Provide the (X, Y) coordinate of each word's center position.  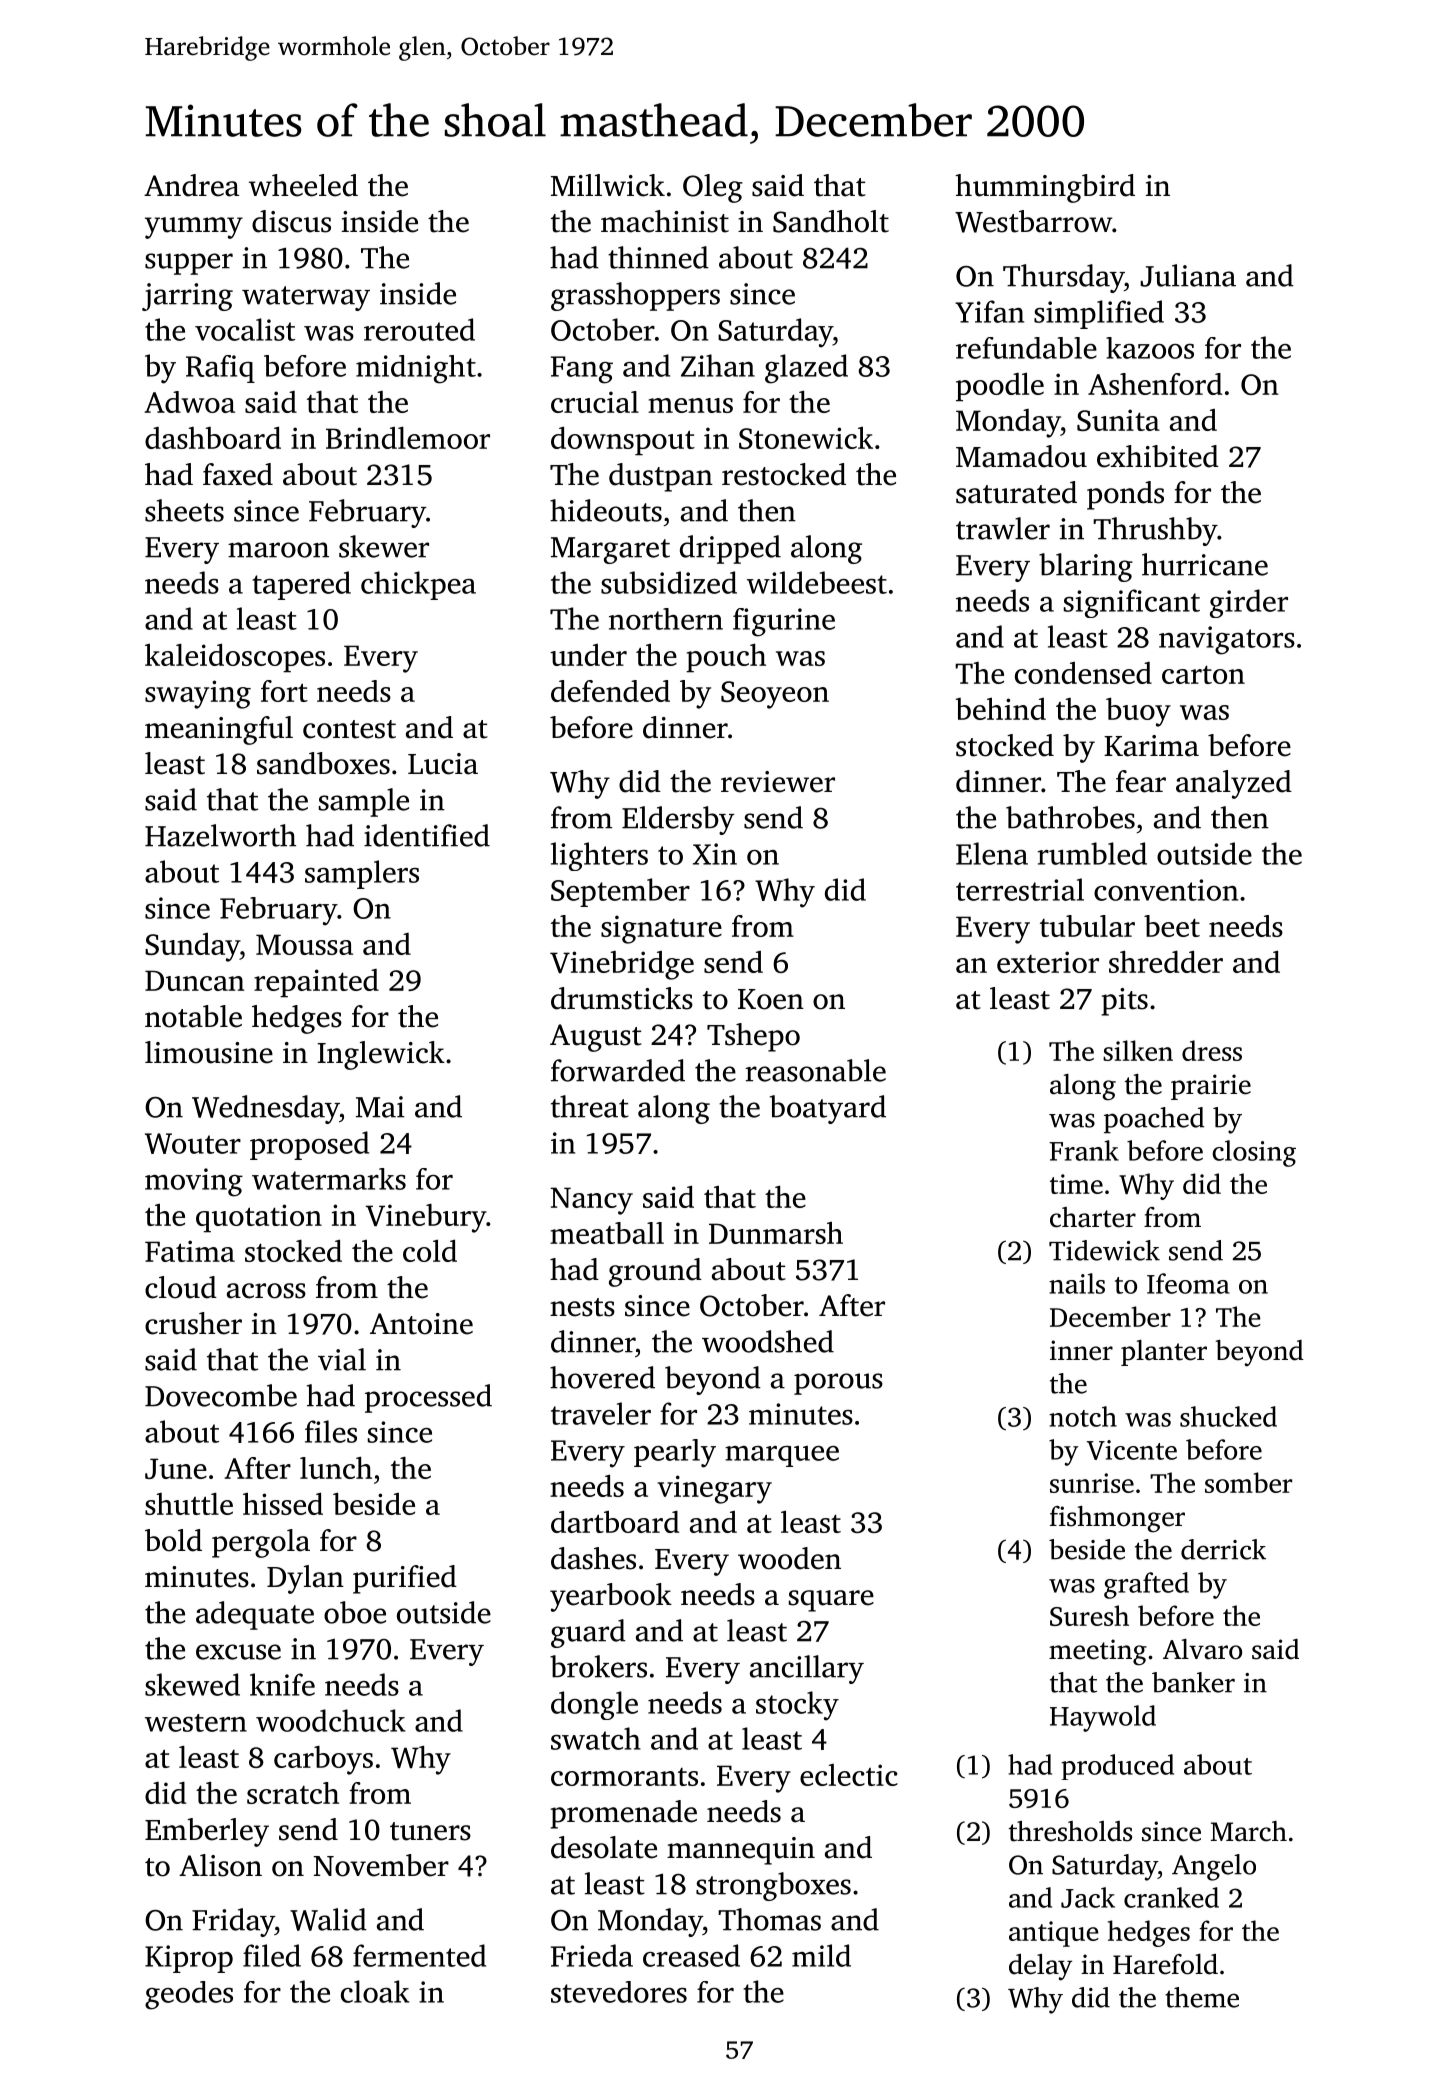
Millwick (608, 185)
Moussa (304, 944)
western (196, 1723)
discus (291, 221)
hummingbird (1045, 188)
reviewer (778, 782)
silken (1138, 1050)
